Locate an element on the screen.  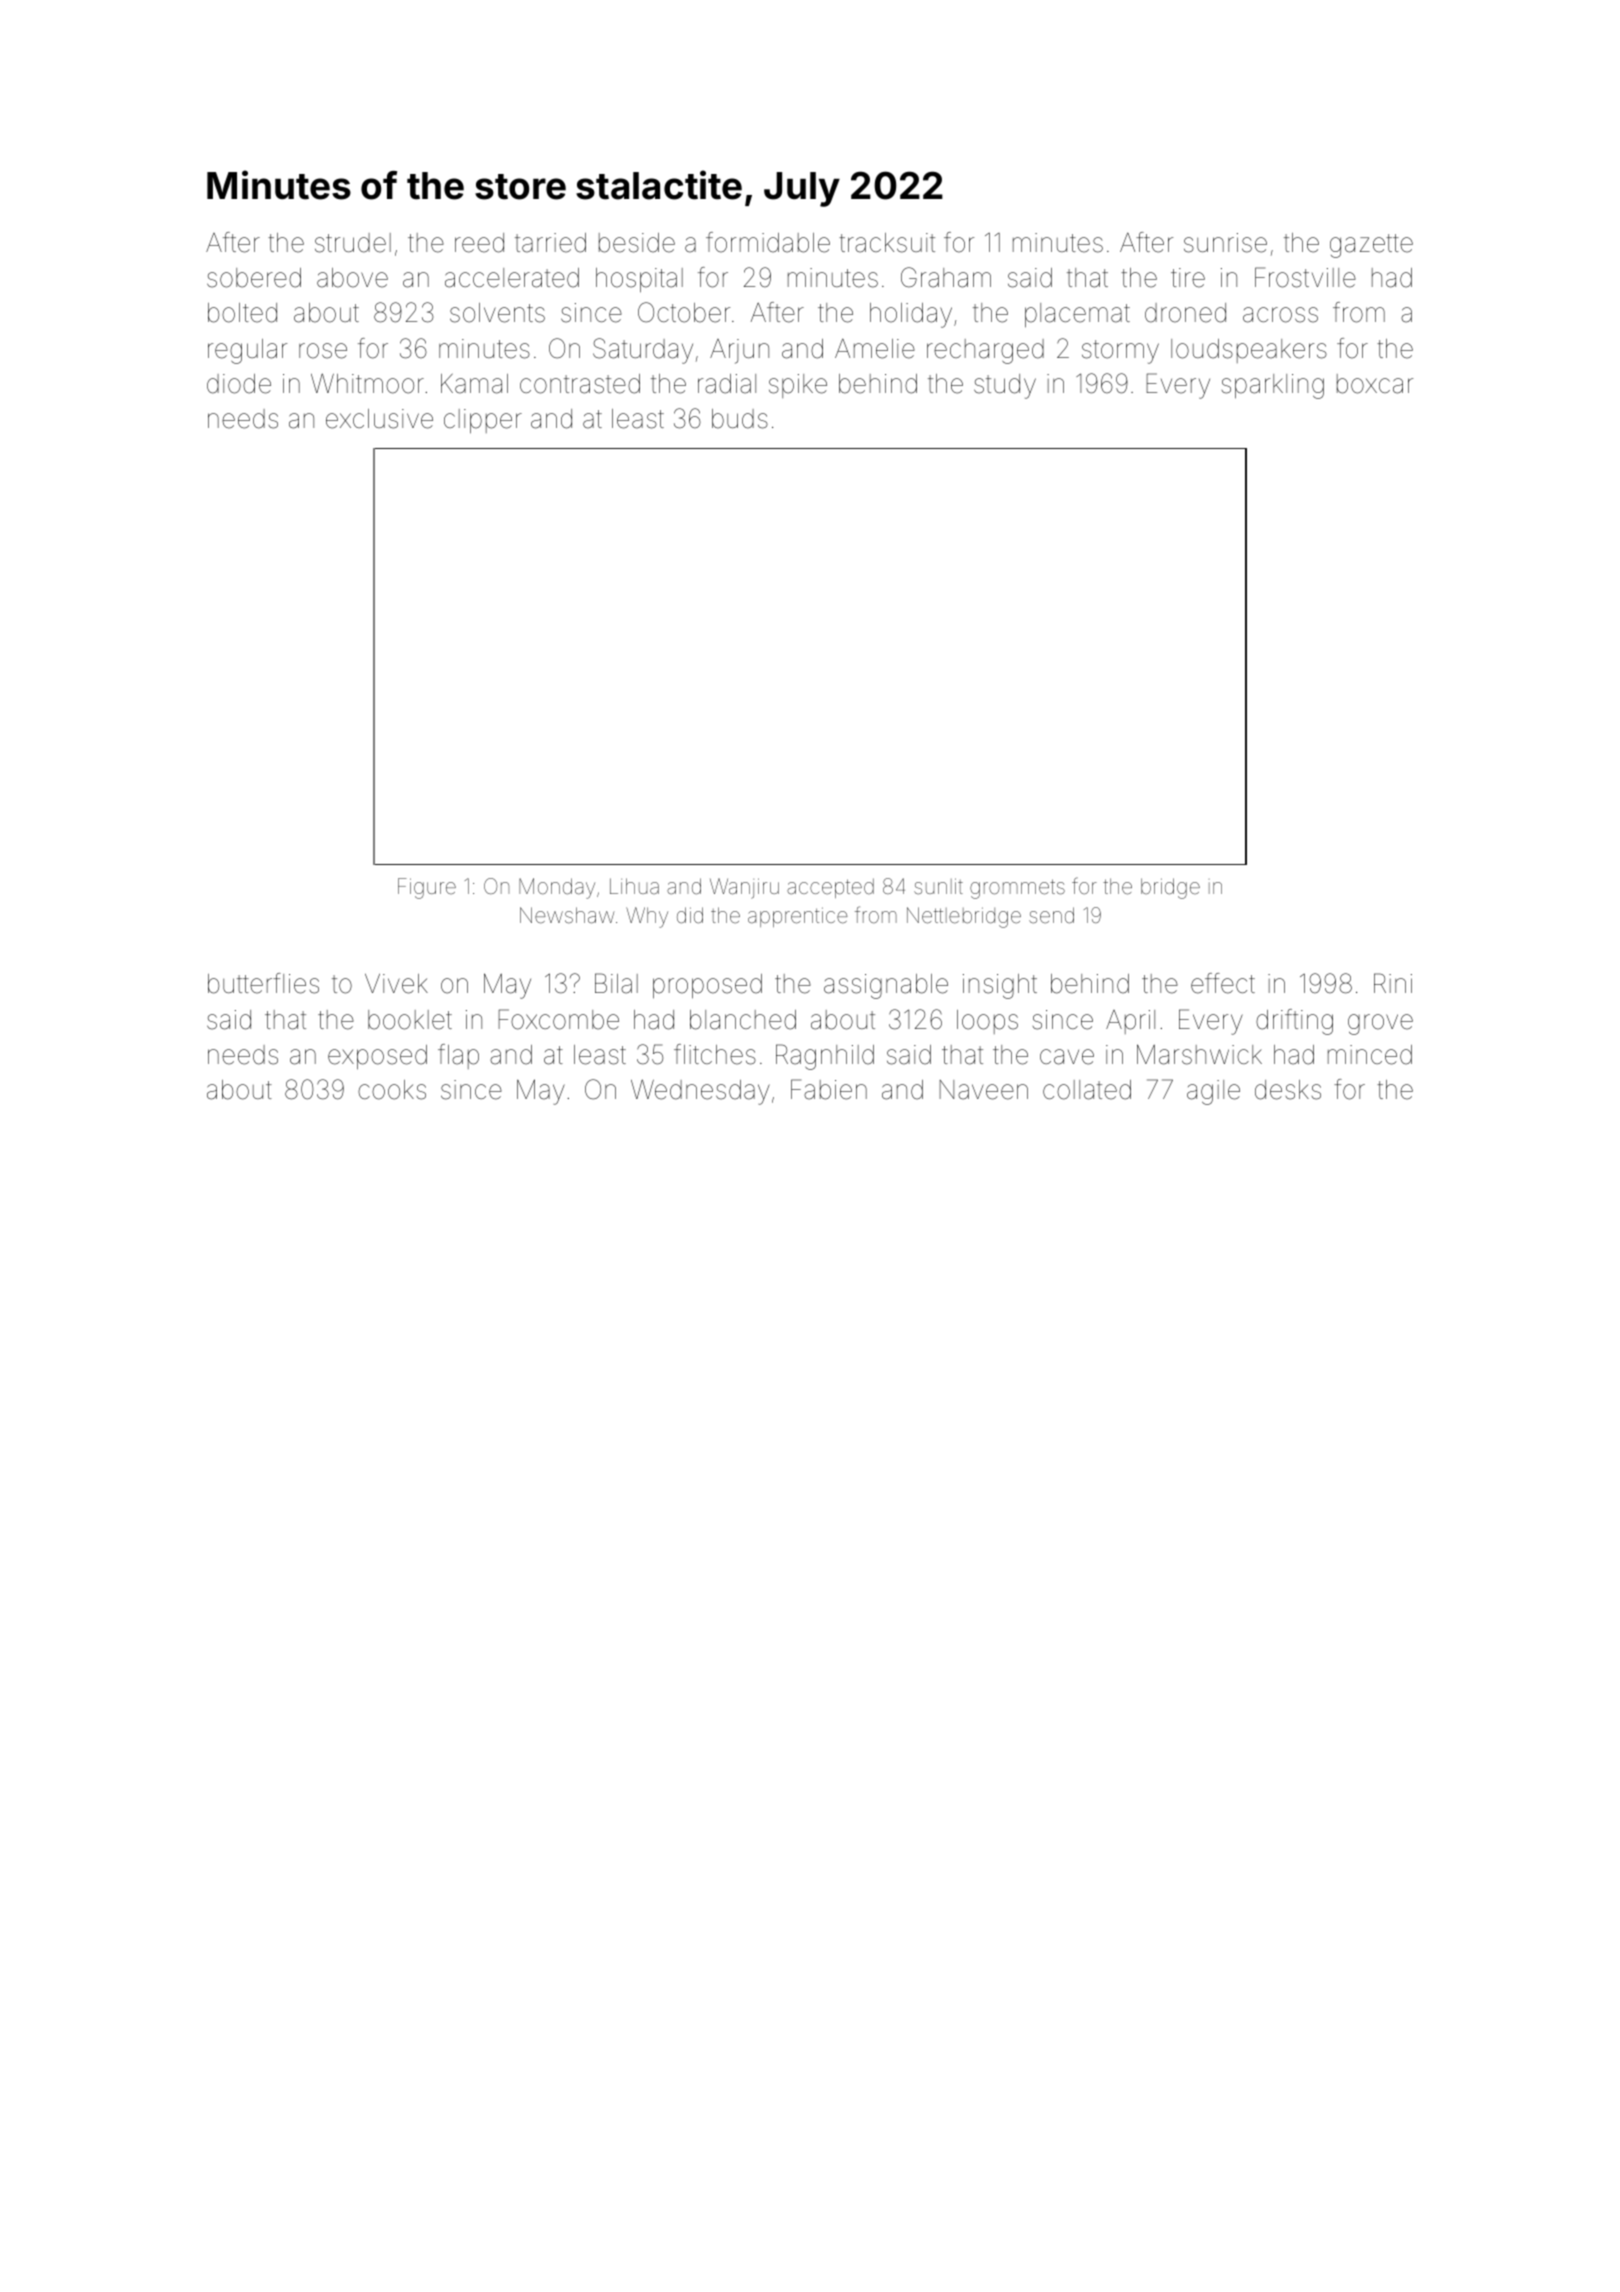
exposed is located at coordinates (377, 1057).
